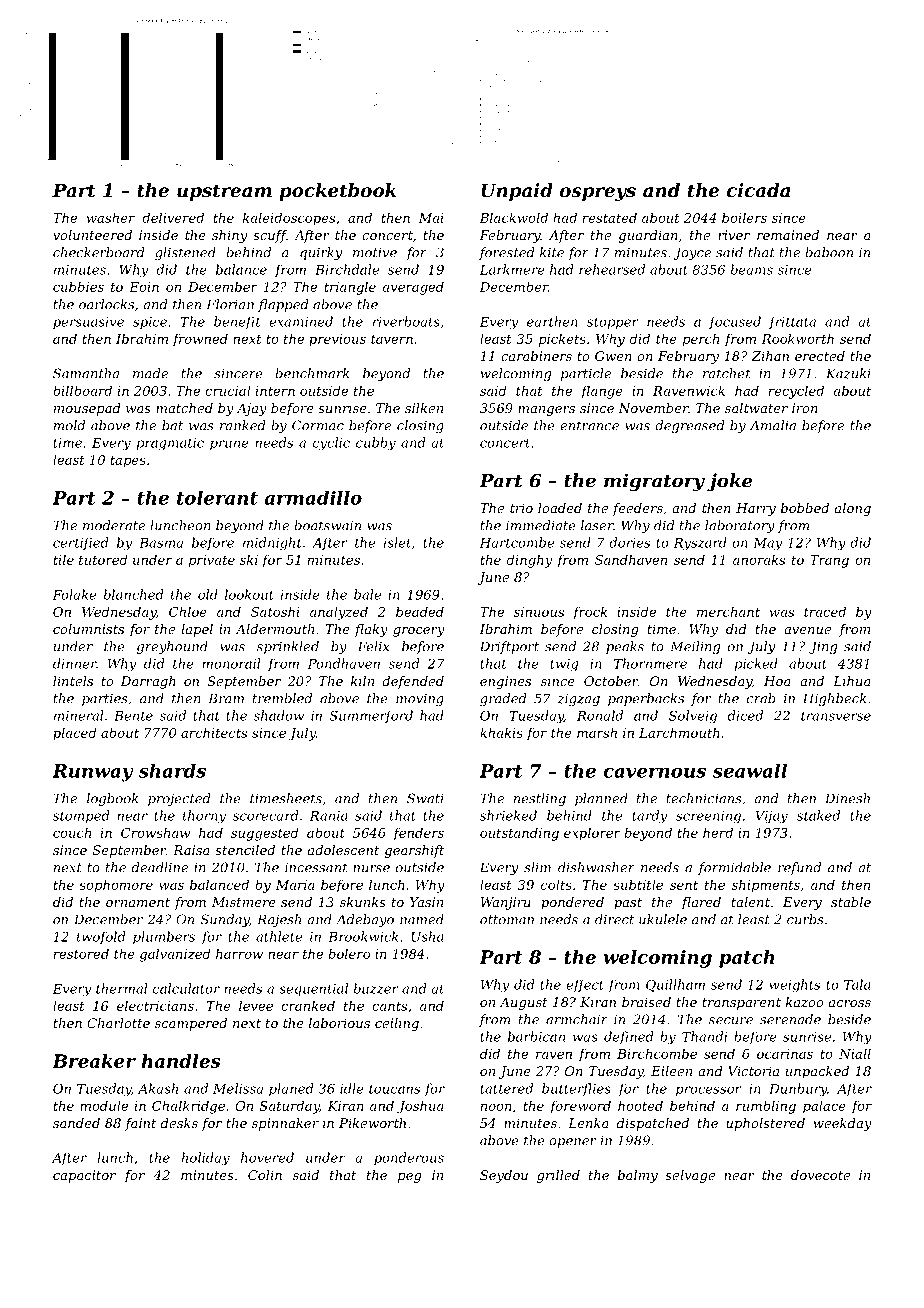  I want to click on faint, so click(140, 1124).
